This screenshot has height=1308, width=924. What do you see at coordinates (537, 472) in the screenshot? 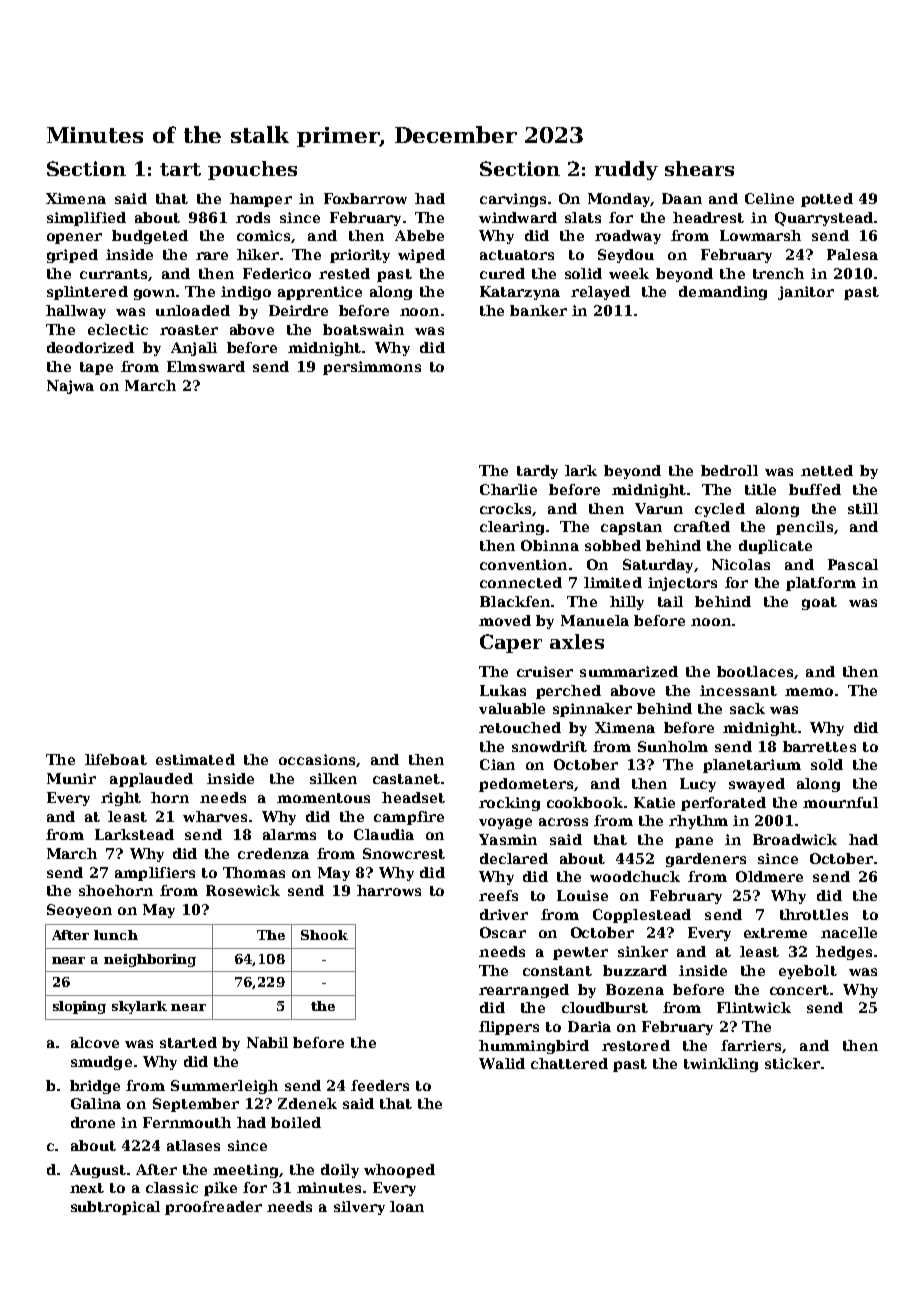
I see `tardy` at bounding box center [537, 472].
